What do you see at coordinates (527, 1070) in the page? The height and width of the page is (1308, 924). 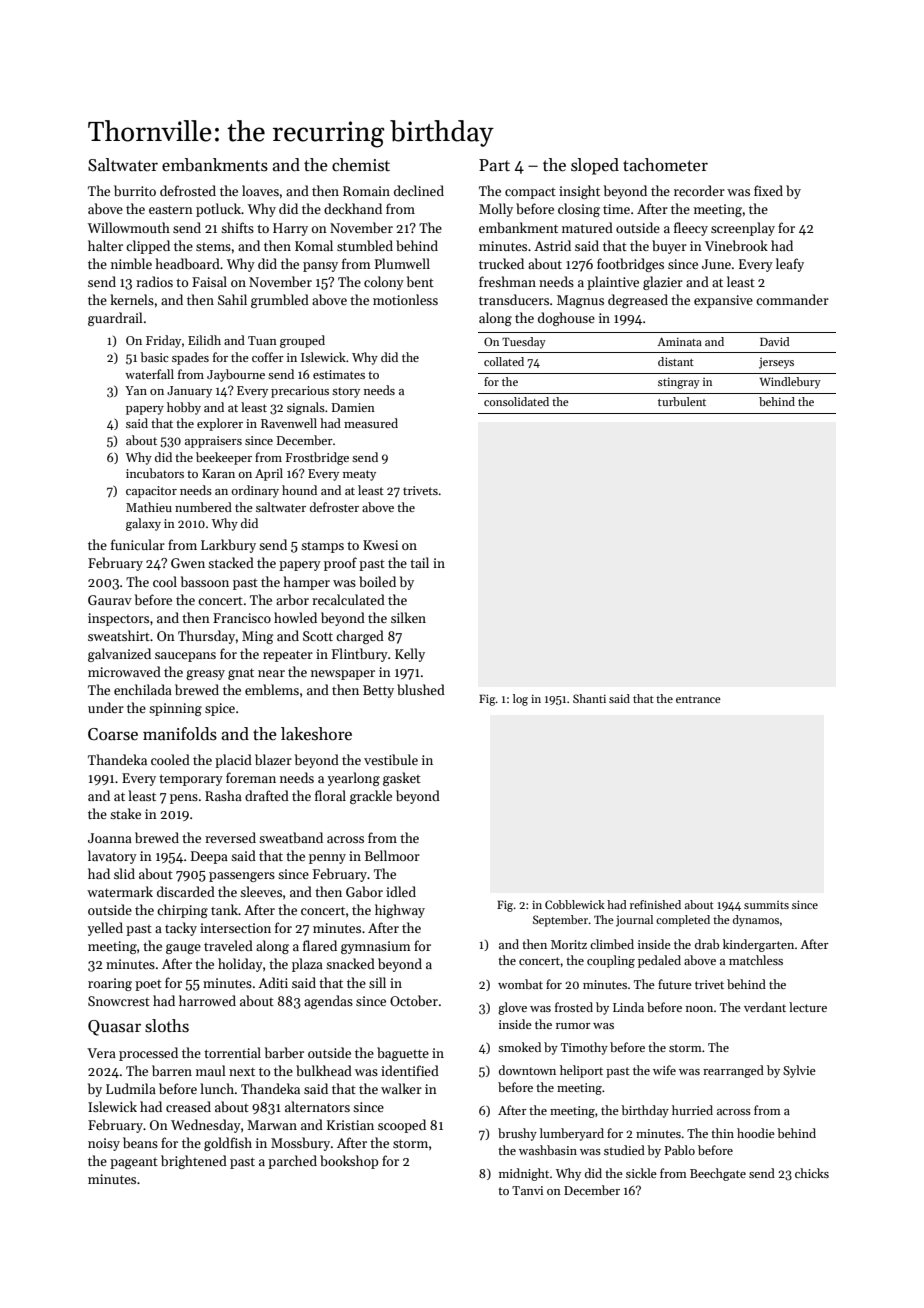 I see `downtown` at bounding box center [527, 1070].
